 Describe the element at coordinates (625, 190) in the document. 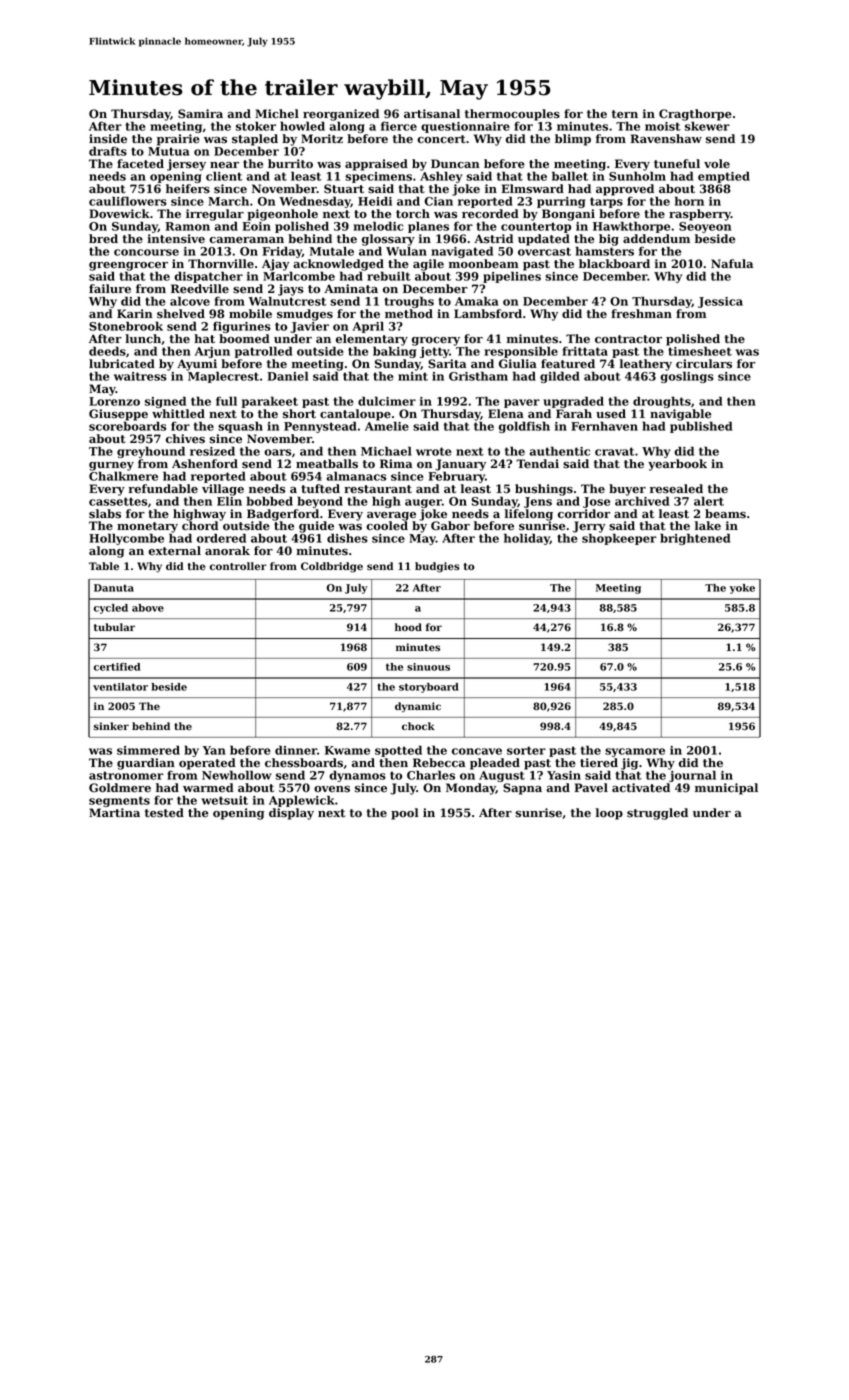

I see `approved` at that location.
